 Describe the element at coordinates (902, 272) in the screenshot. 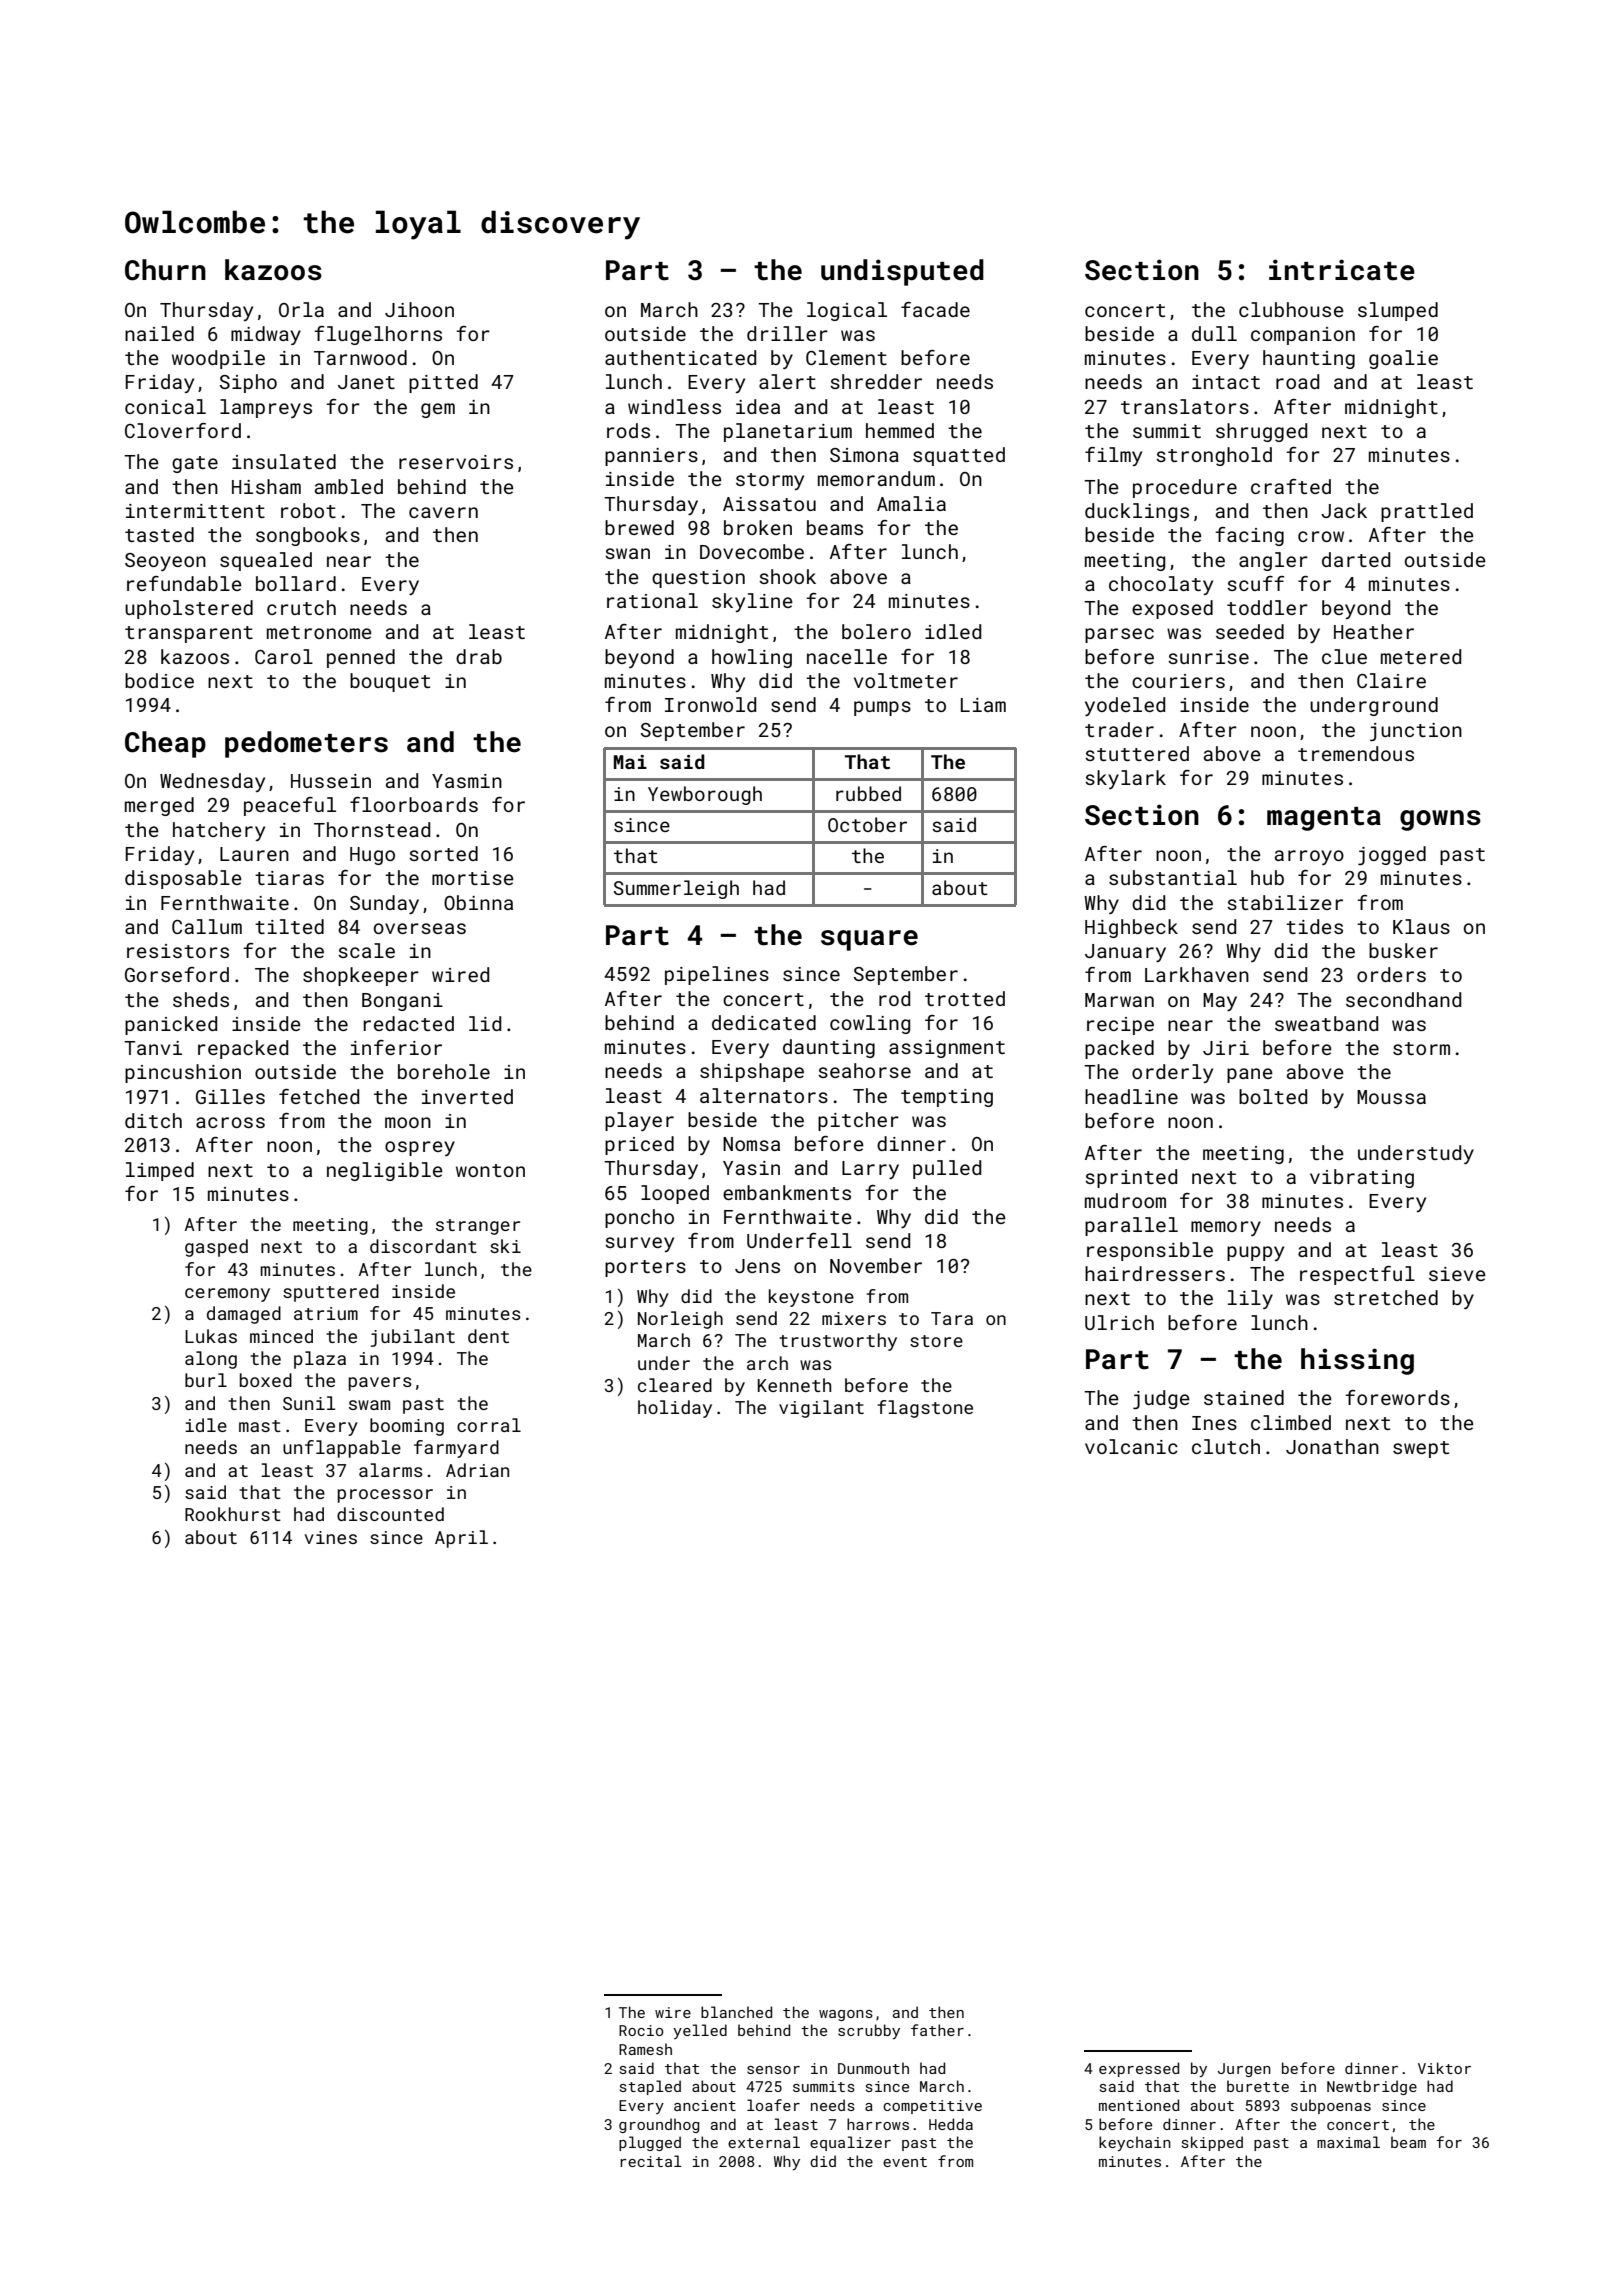

I see `undisputed` at that location.
